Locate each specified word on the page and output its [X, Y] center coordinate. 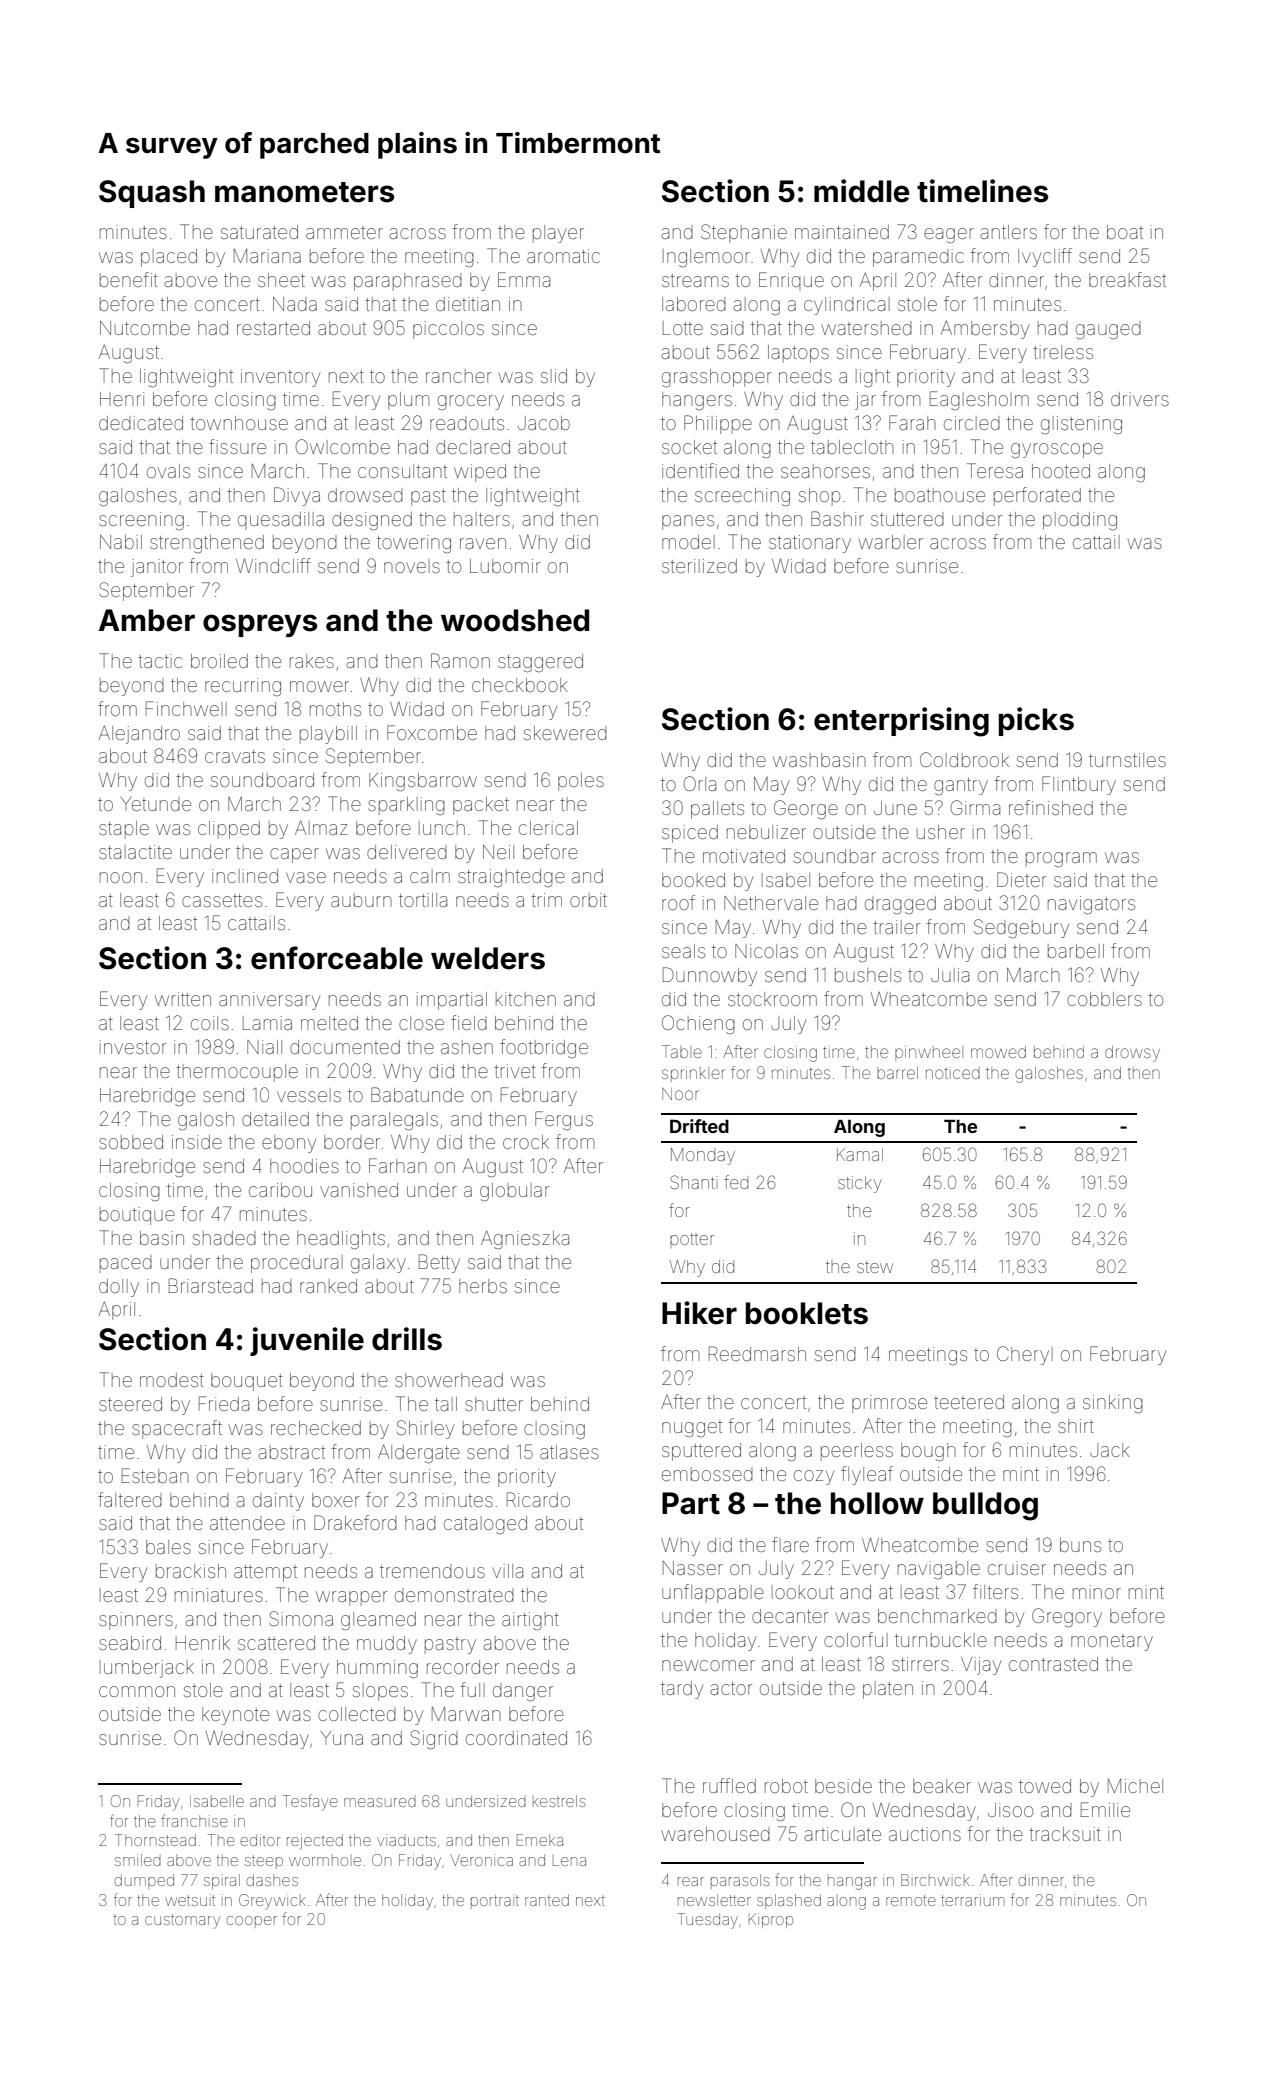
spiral [222, 1881]
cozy [814, 1477]
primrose [889, 1404]
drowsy [1132, 1054]
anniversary [269, 1001]
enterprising [901, 722]
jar [865, 401]
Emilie [1105, 1809]
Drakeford [355, 1522]
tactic [160, 661]
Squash [152, 194]
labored [694, 304]
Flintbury [1079, 785]
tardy [682, 1690]
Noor [680, 1094]
